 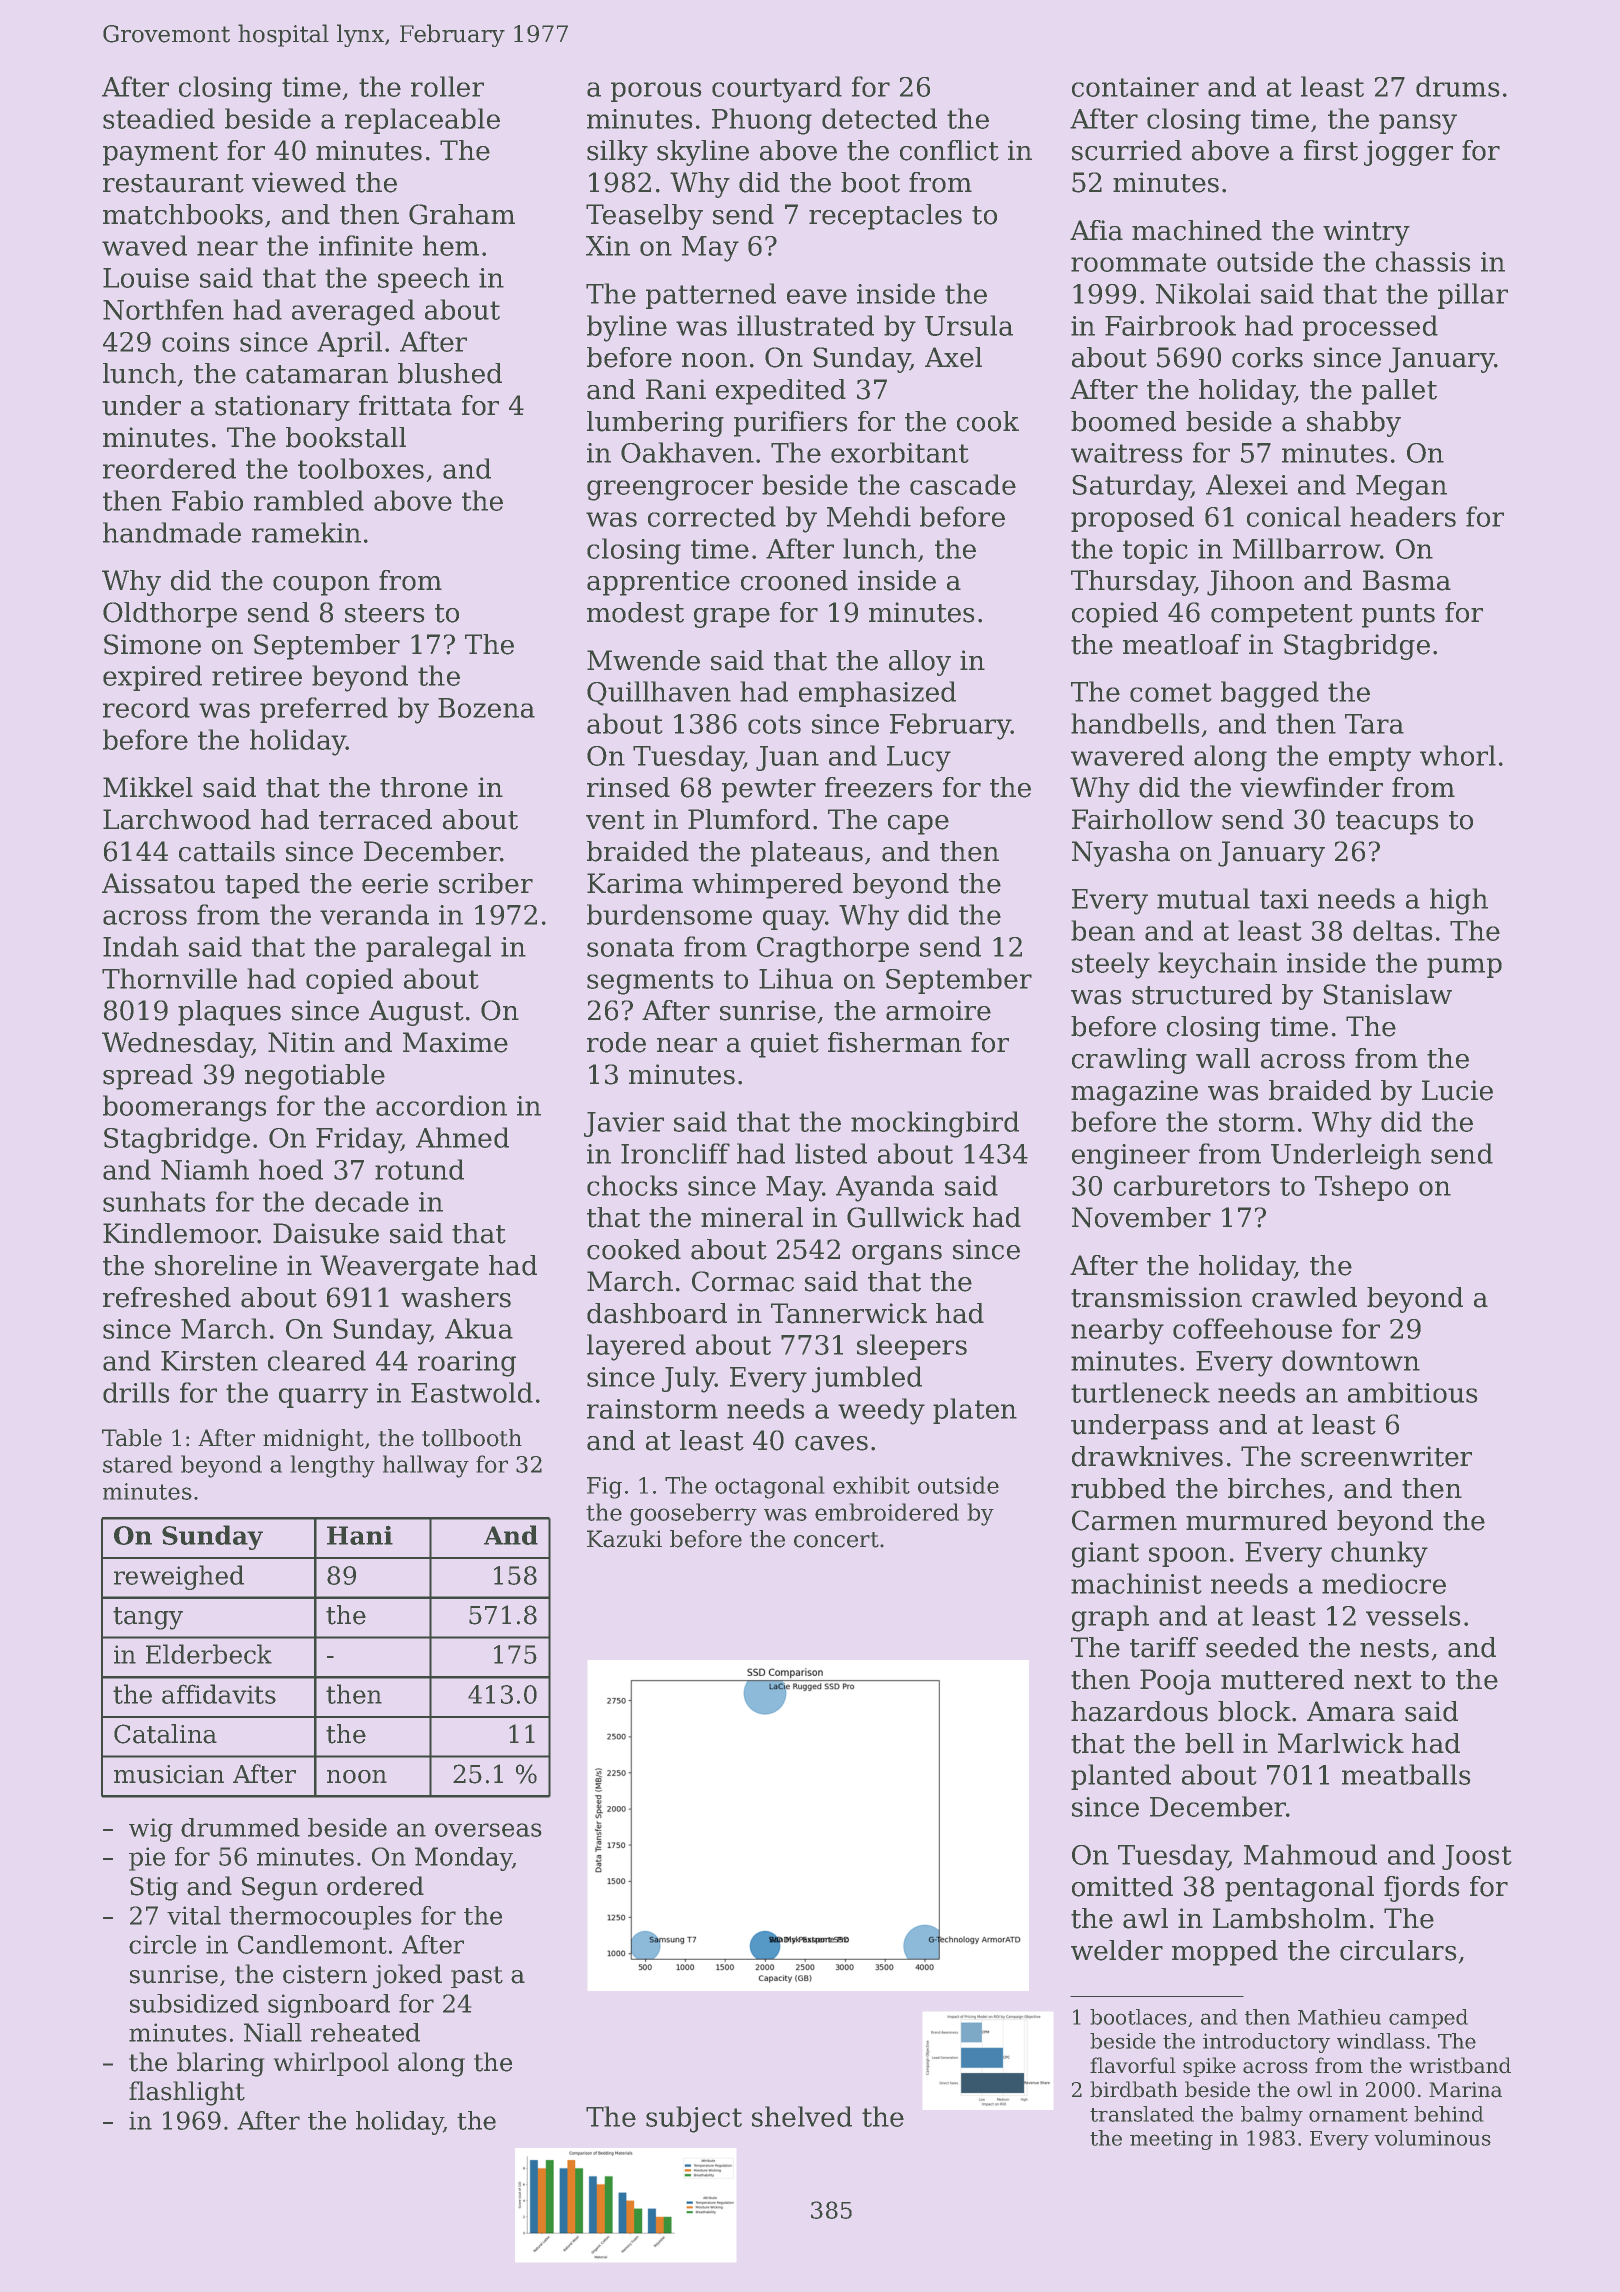 I want to click on Cormac, so click(x=743, y=1281).
